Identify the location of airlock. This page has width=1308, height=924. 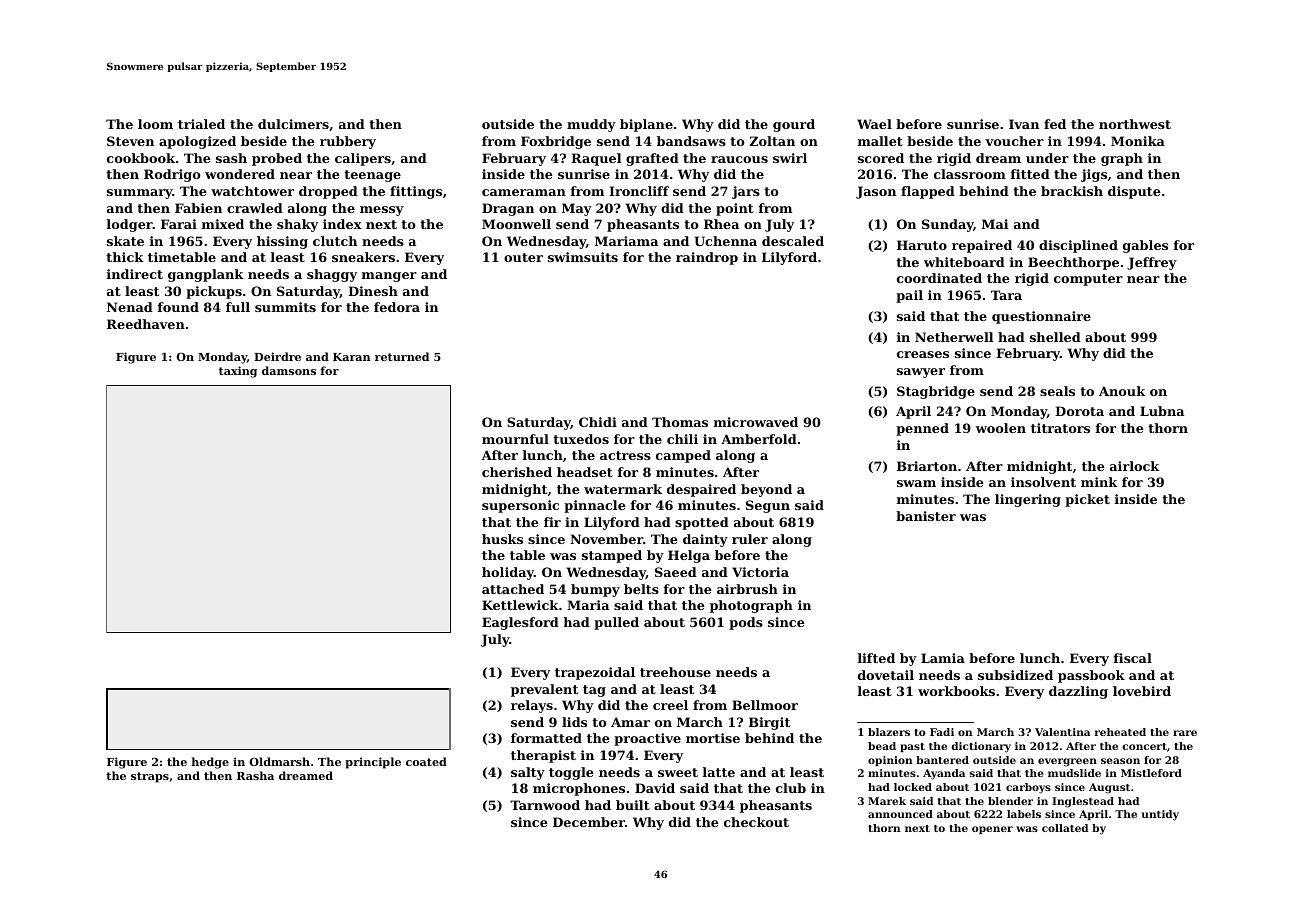
(1135, 466).
